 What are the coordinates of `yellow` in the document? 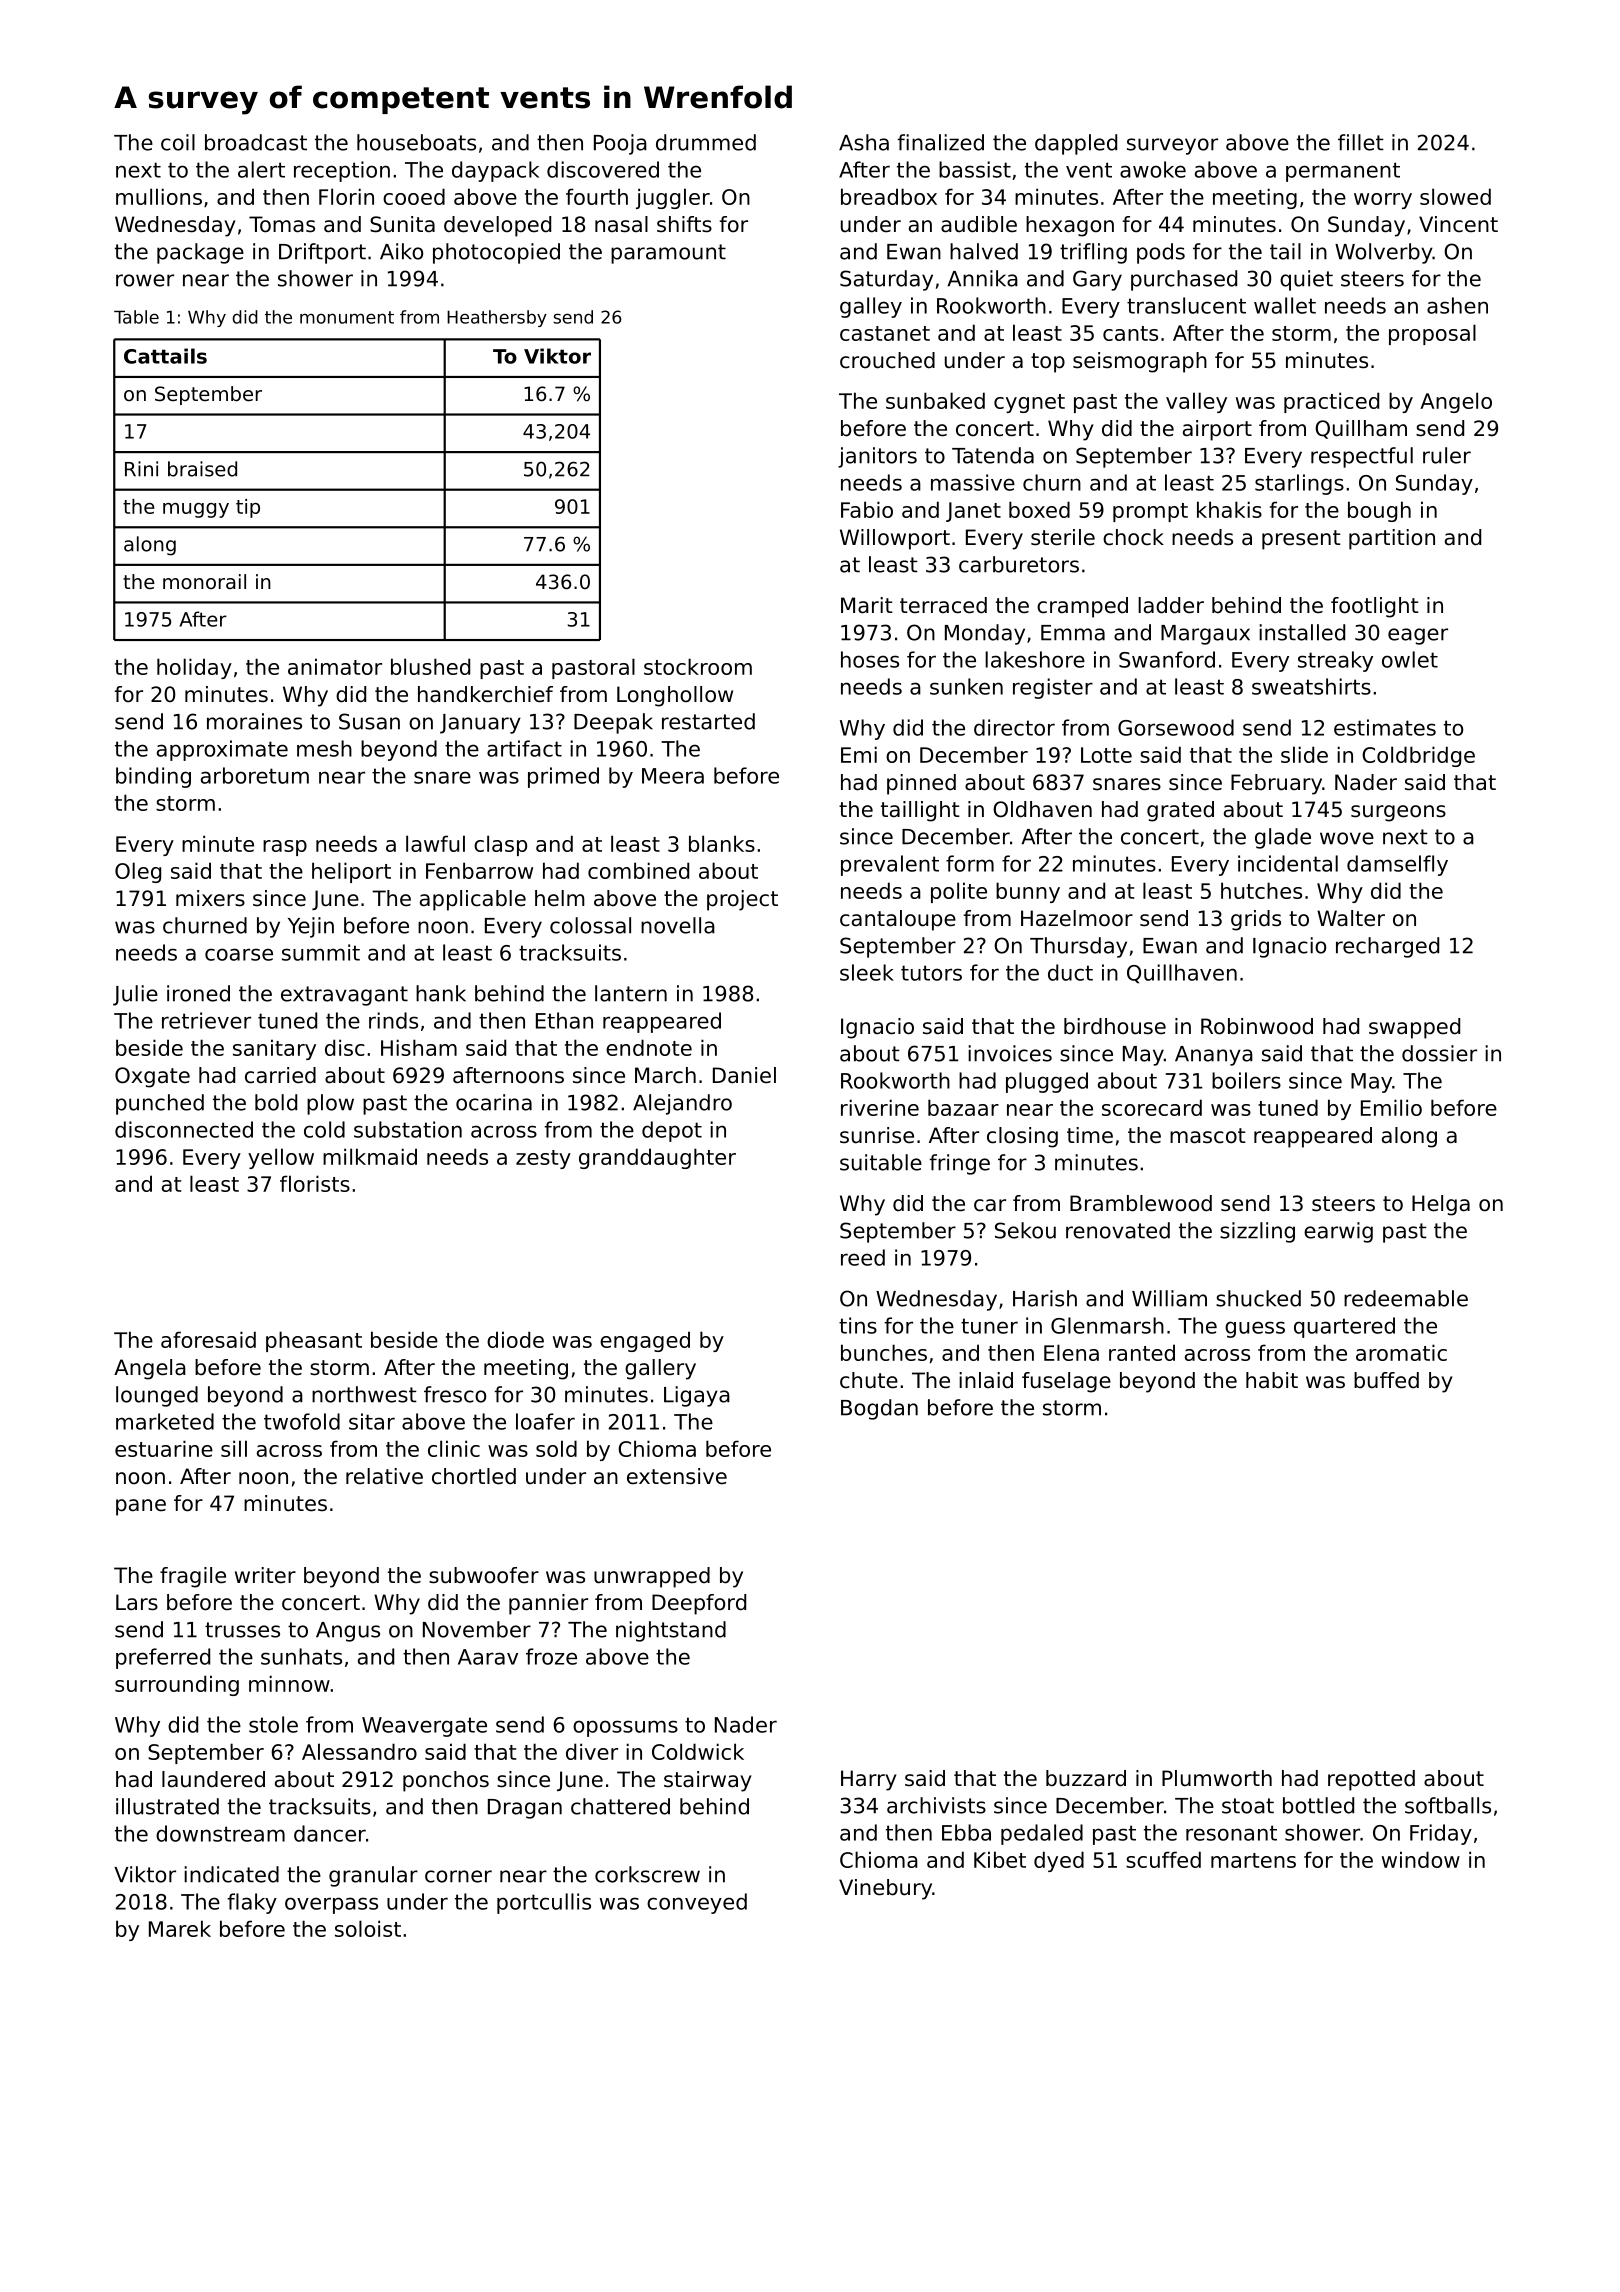 It's located at (281, 1158).
